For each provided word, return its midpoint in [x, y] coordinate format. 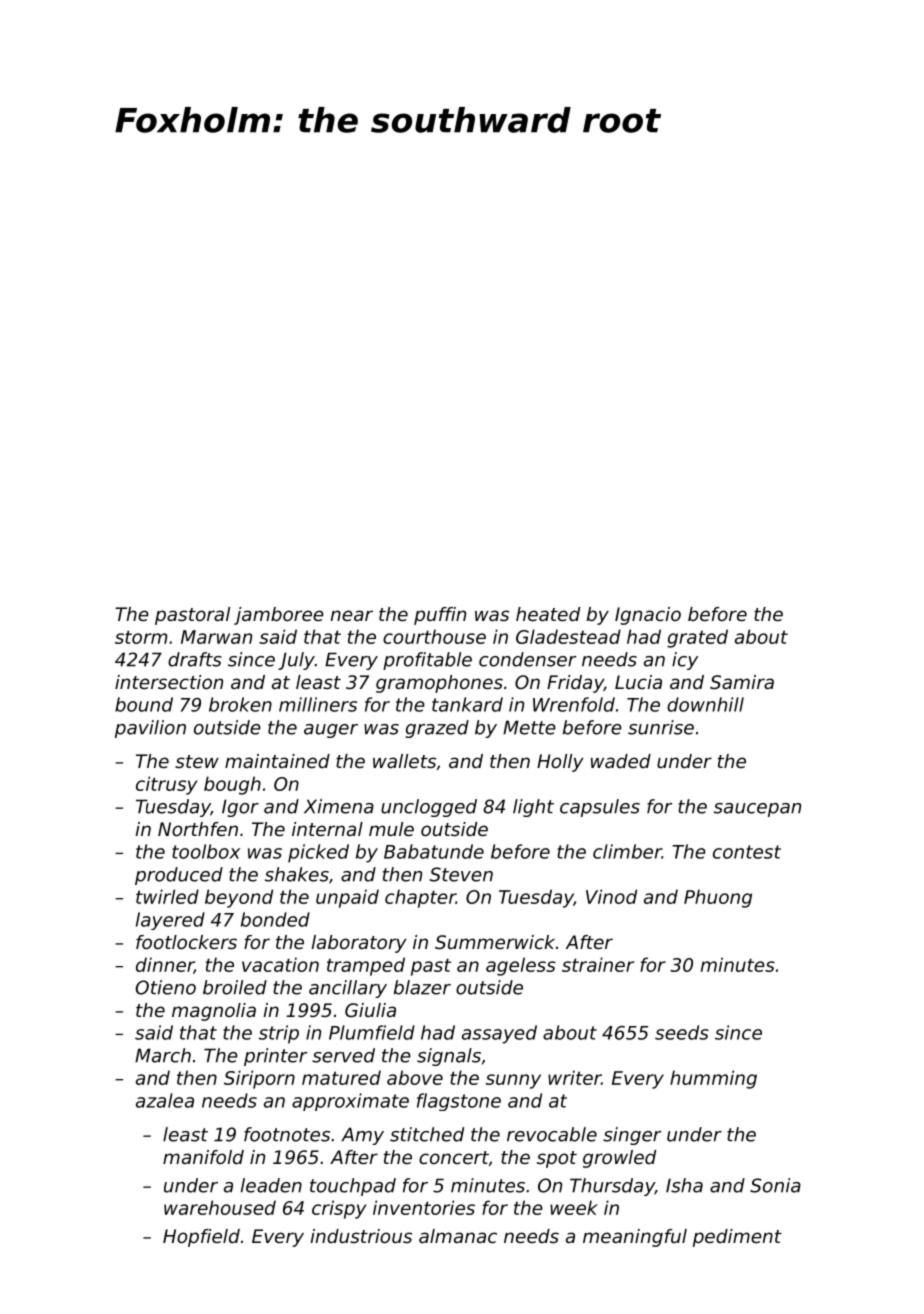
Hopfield [201, 1238]
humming [713, 1079]
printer [275, 1057]
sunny [513, 1081]
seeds [682, 1032]
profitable [427, 661]
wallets [404, 761]
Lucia [638, 682]
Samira [742, 682]
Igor [240, 808]
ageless [521, 966]
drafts [195, 659]
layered [170, 921]
